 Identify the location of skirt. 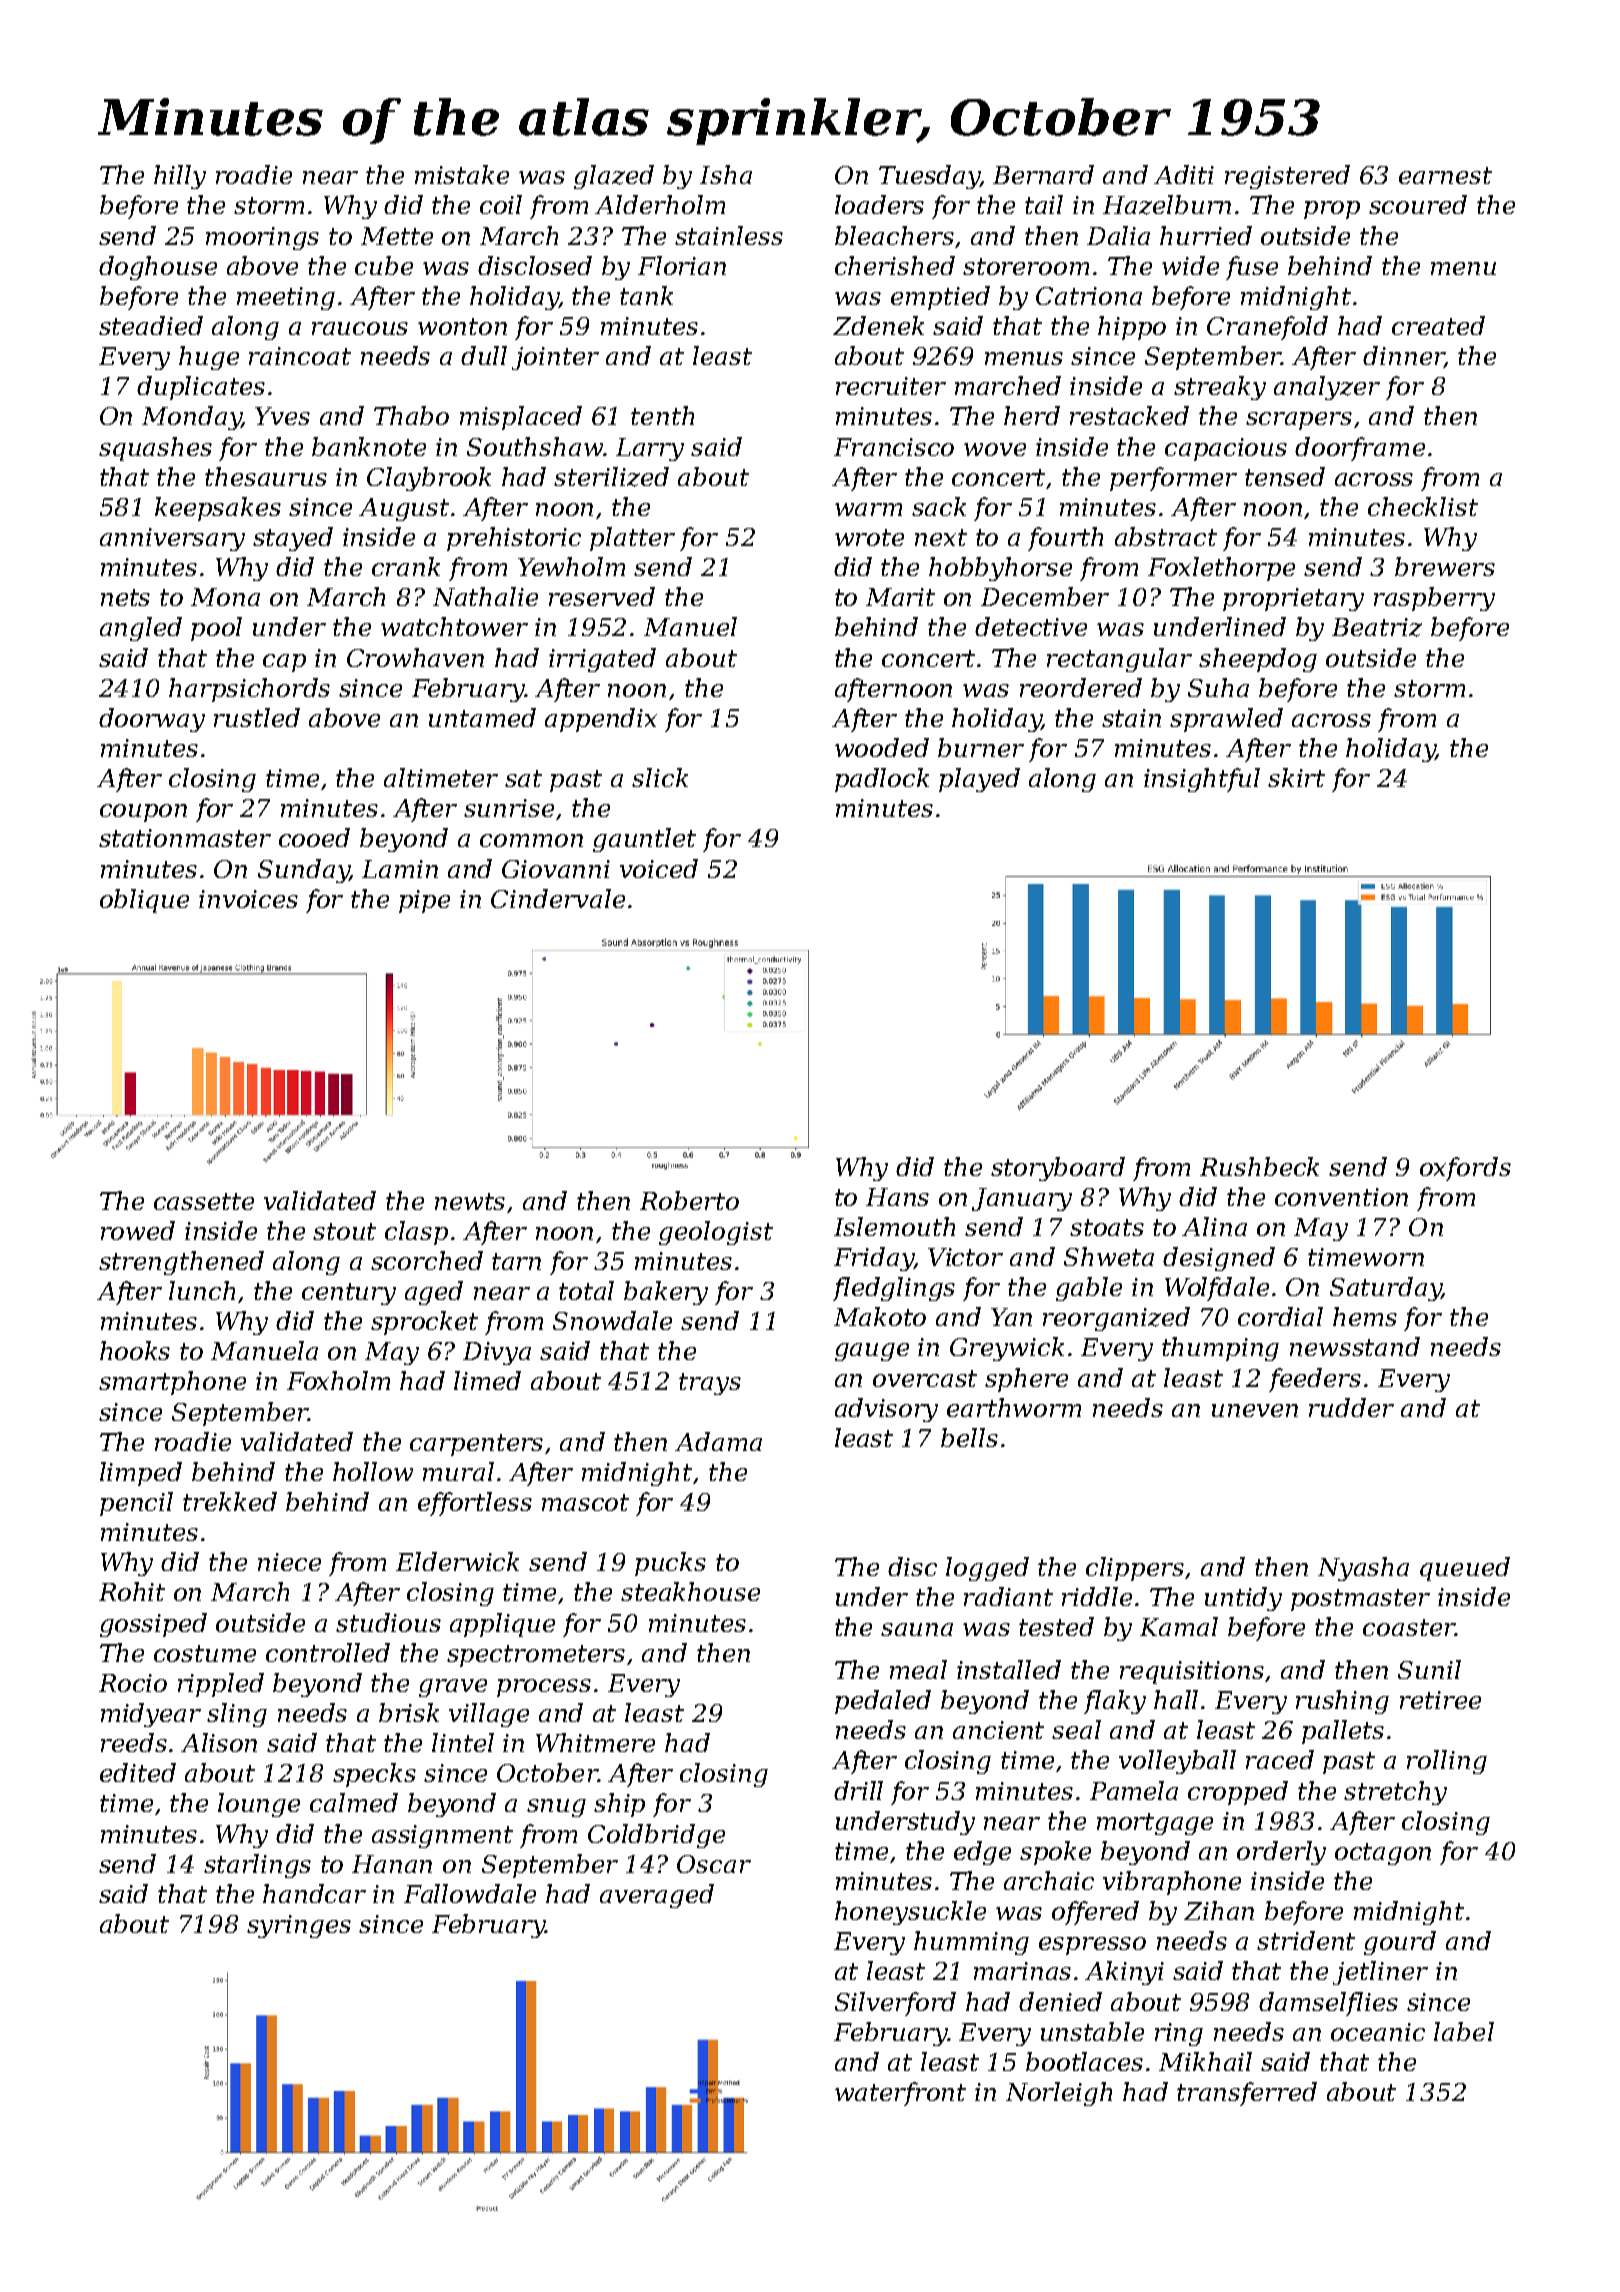
(1296, 777).
